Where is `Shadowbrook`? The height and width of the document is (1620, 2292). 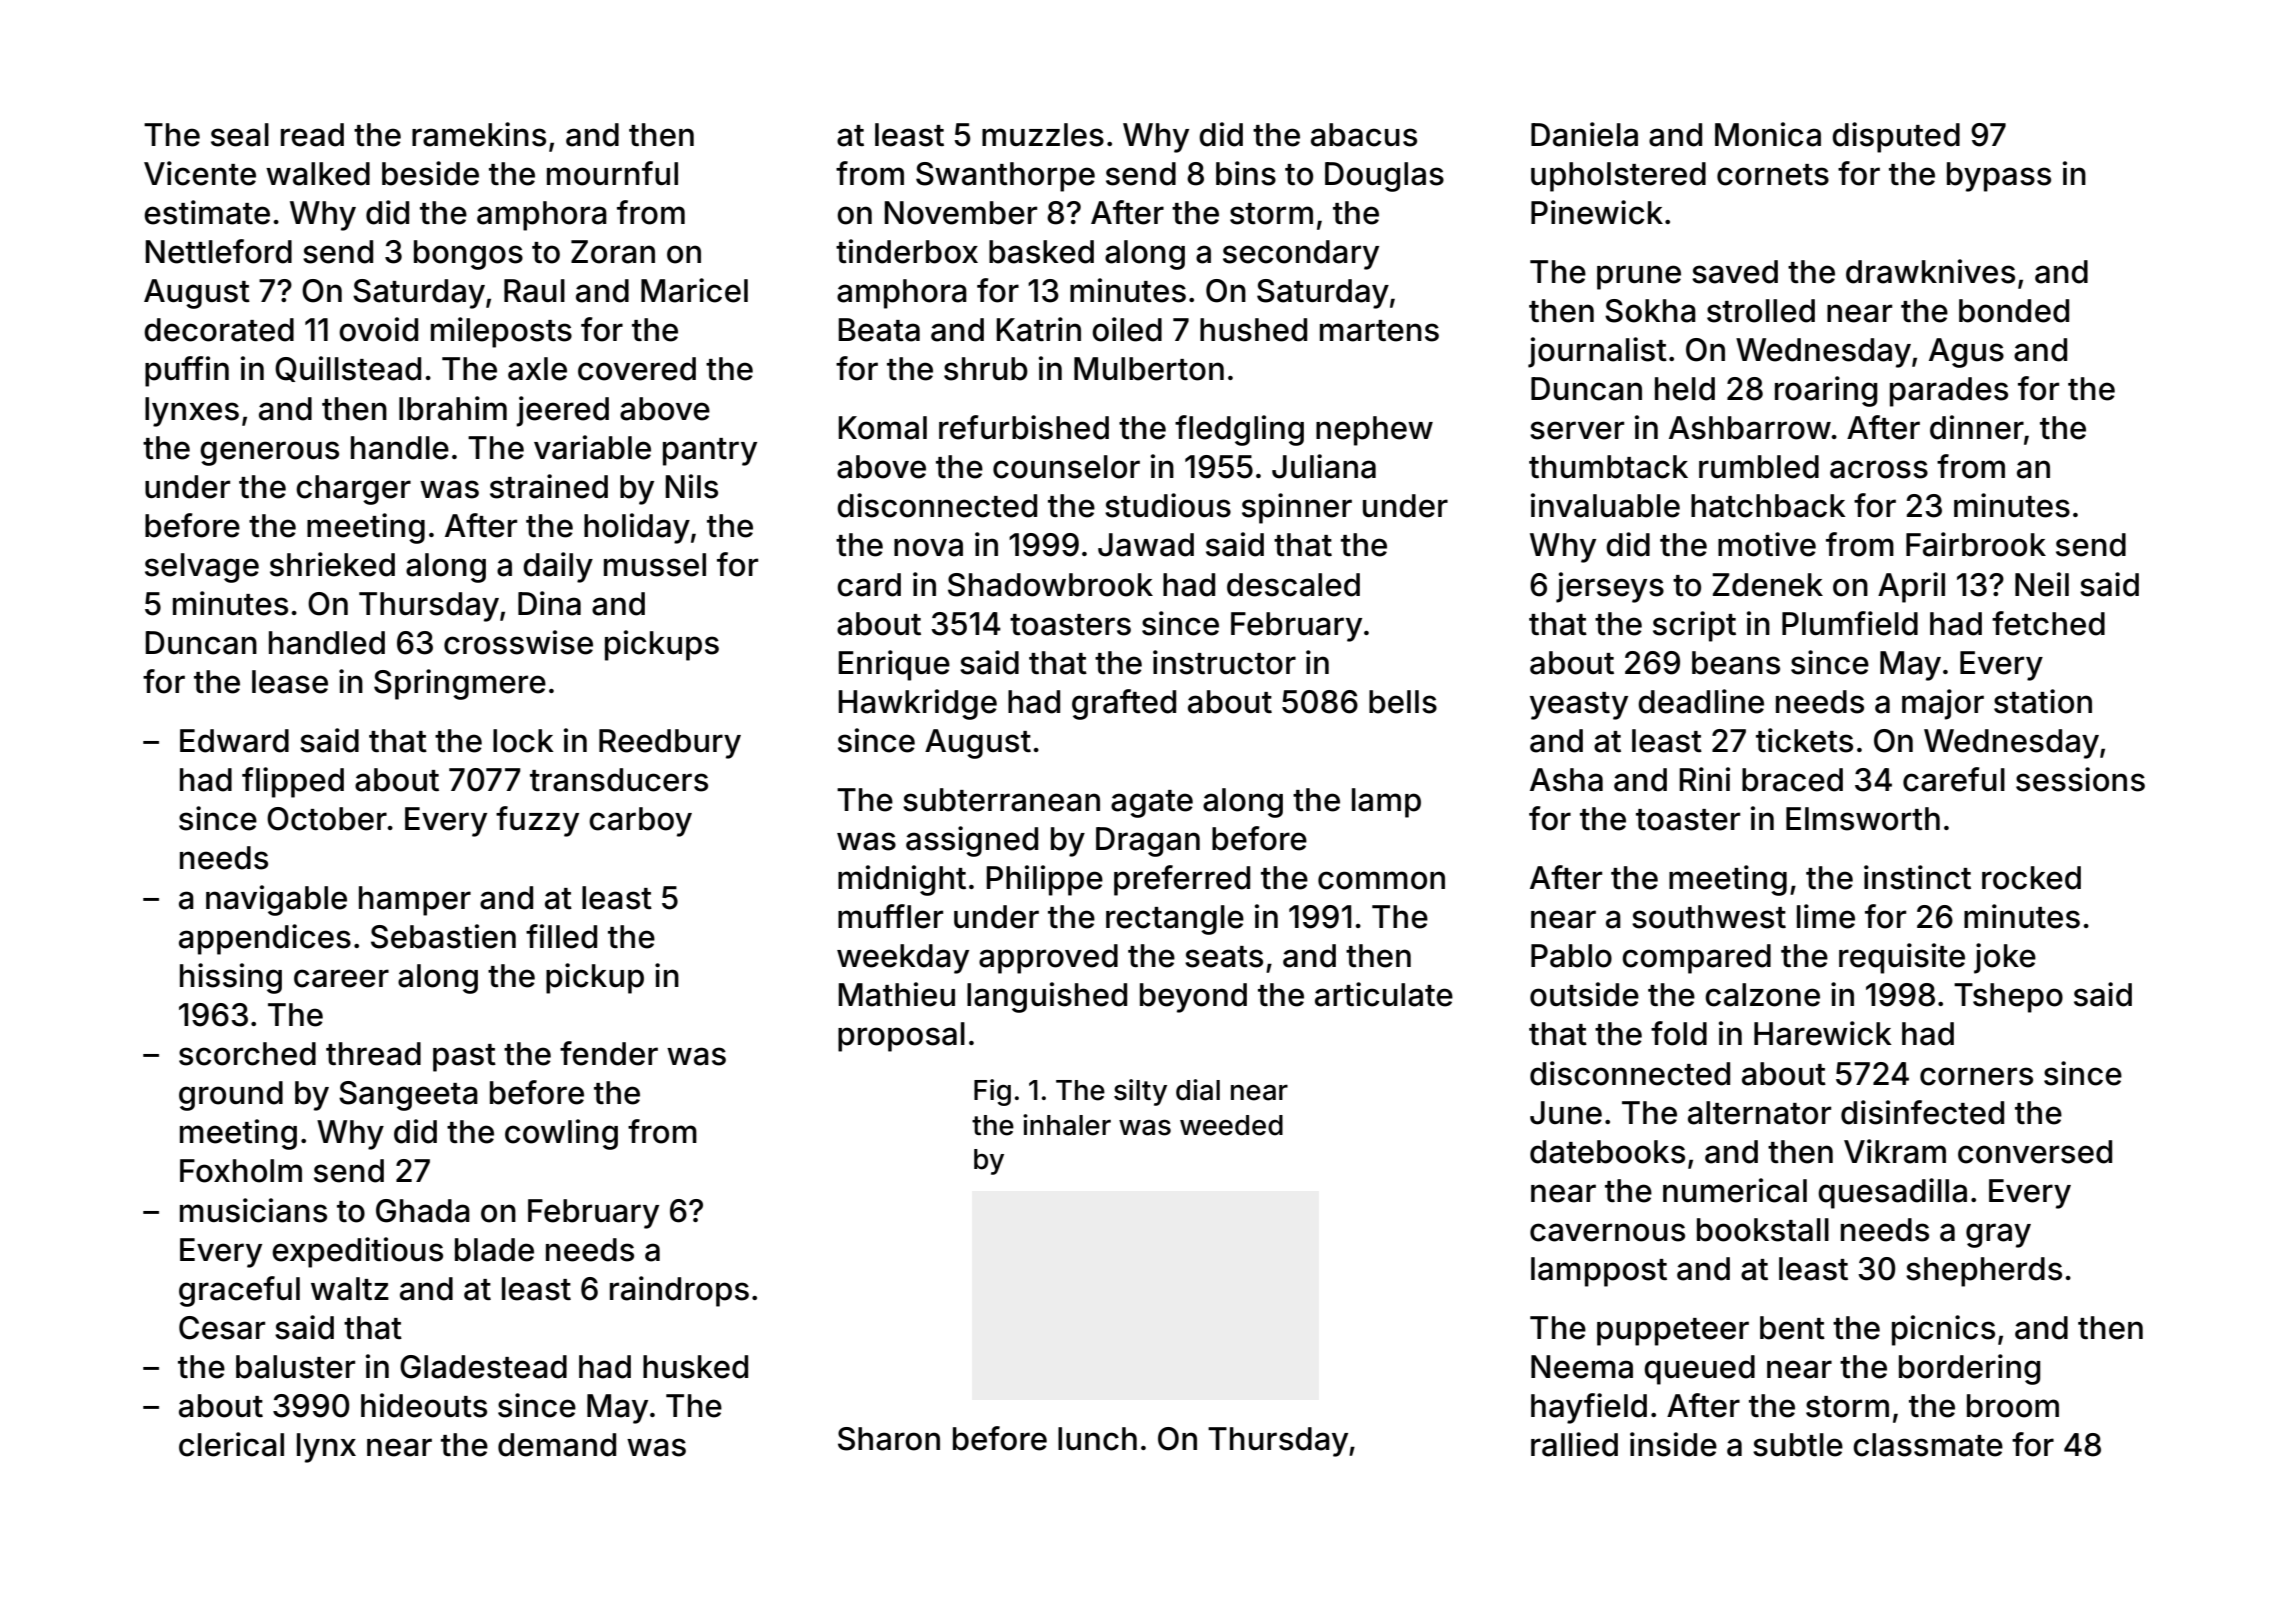
Shadowbrook is located at coordinates (1050, 585).
